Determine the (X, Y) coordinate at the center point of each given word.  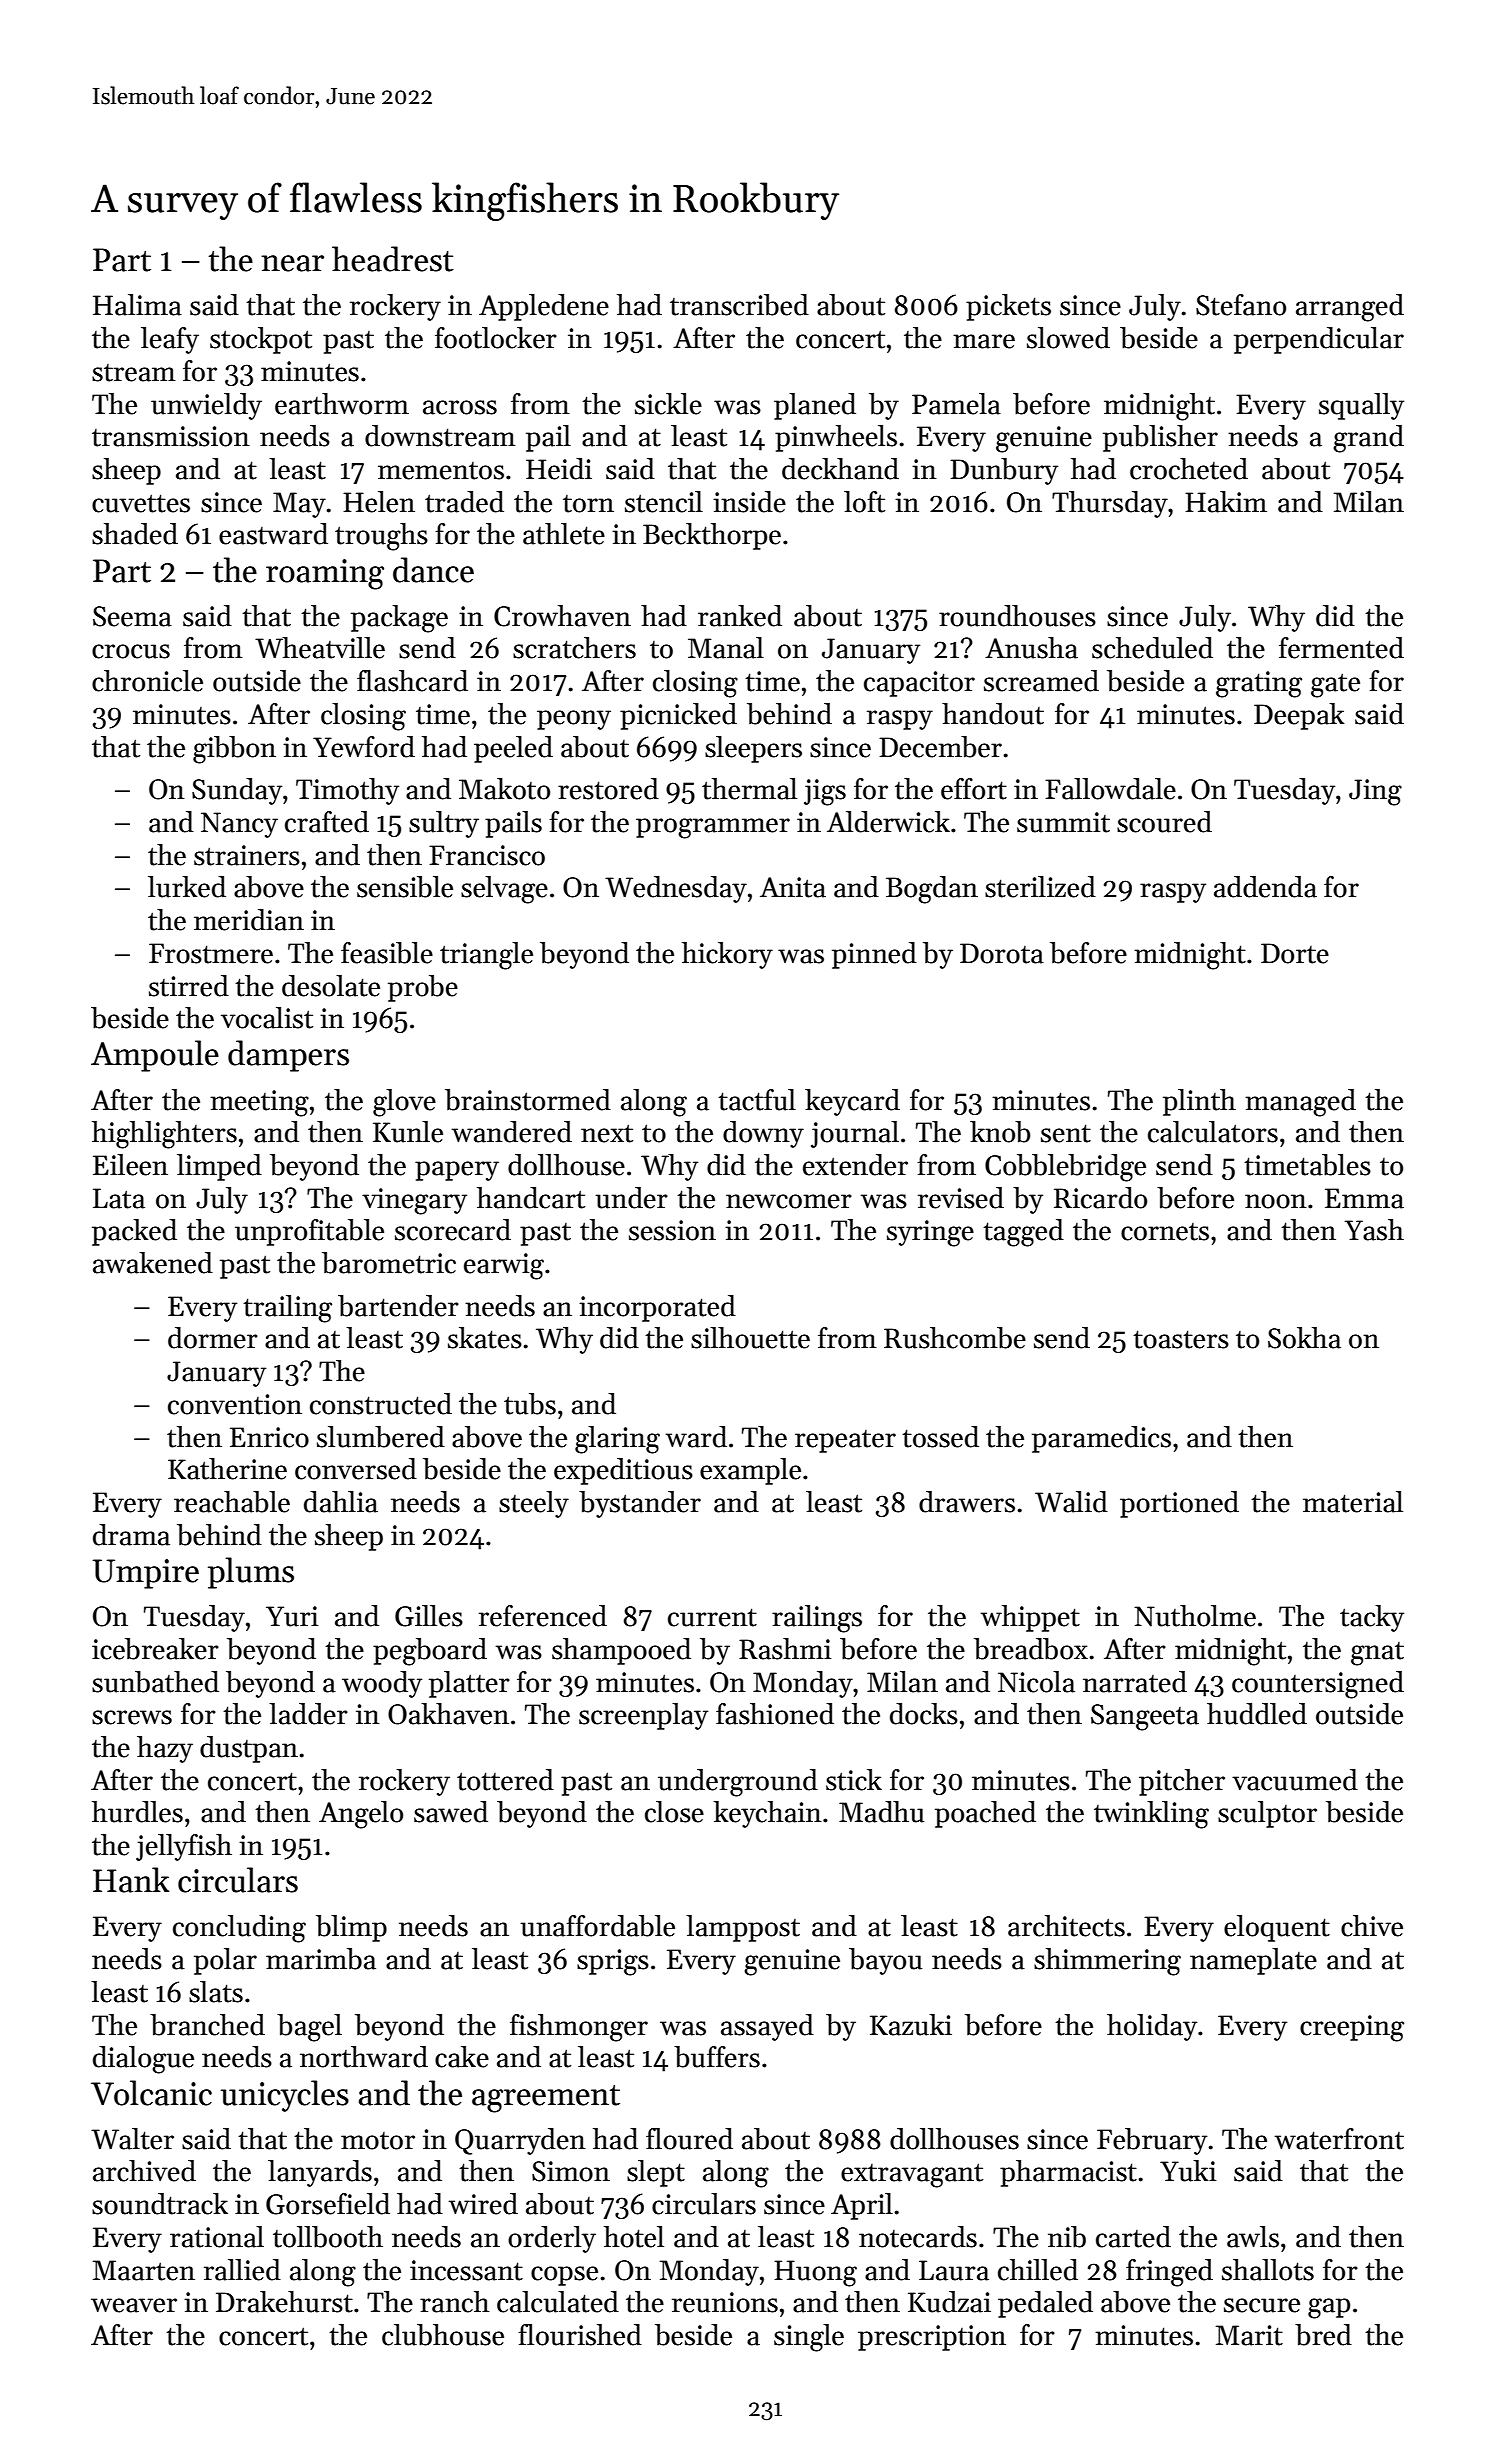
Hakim (1226, 502)
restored (608, 789)
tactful (757, 1100)
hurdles (137, 1812)
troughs (381, 537)
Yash (1374, 1230)
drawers (967, 1502)
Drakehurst (284, 2302)
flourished (580, 2335)
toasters (1181, 1339)
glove (404, 1103)
